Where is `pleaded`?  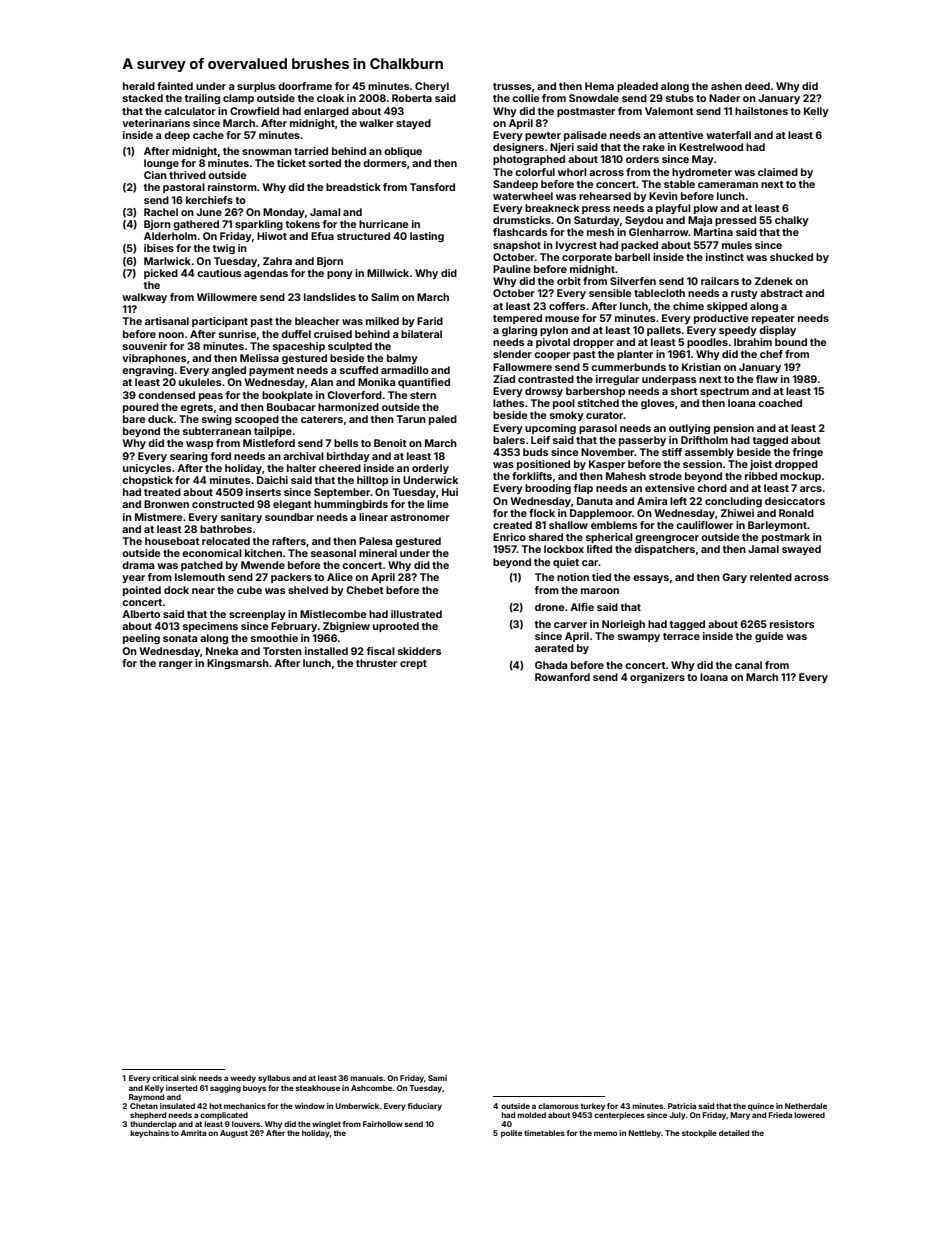
pleaded is located at coordinates (637, 87).
